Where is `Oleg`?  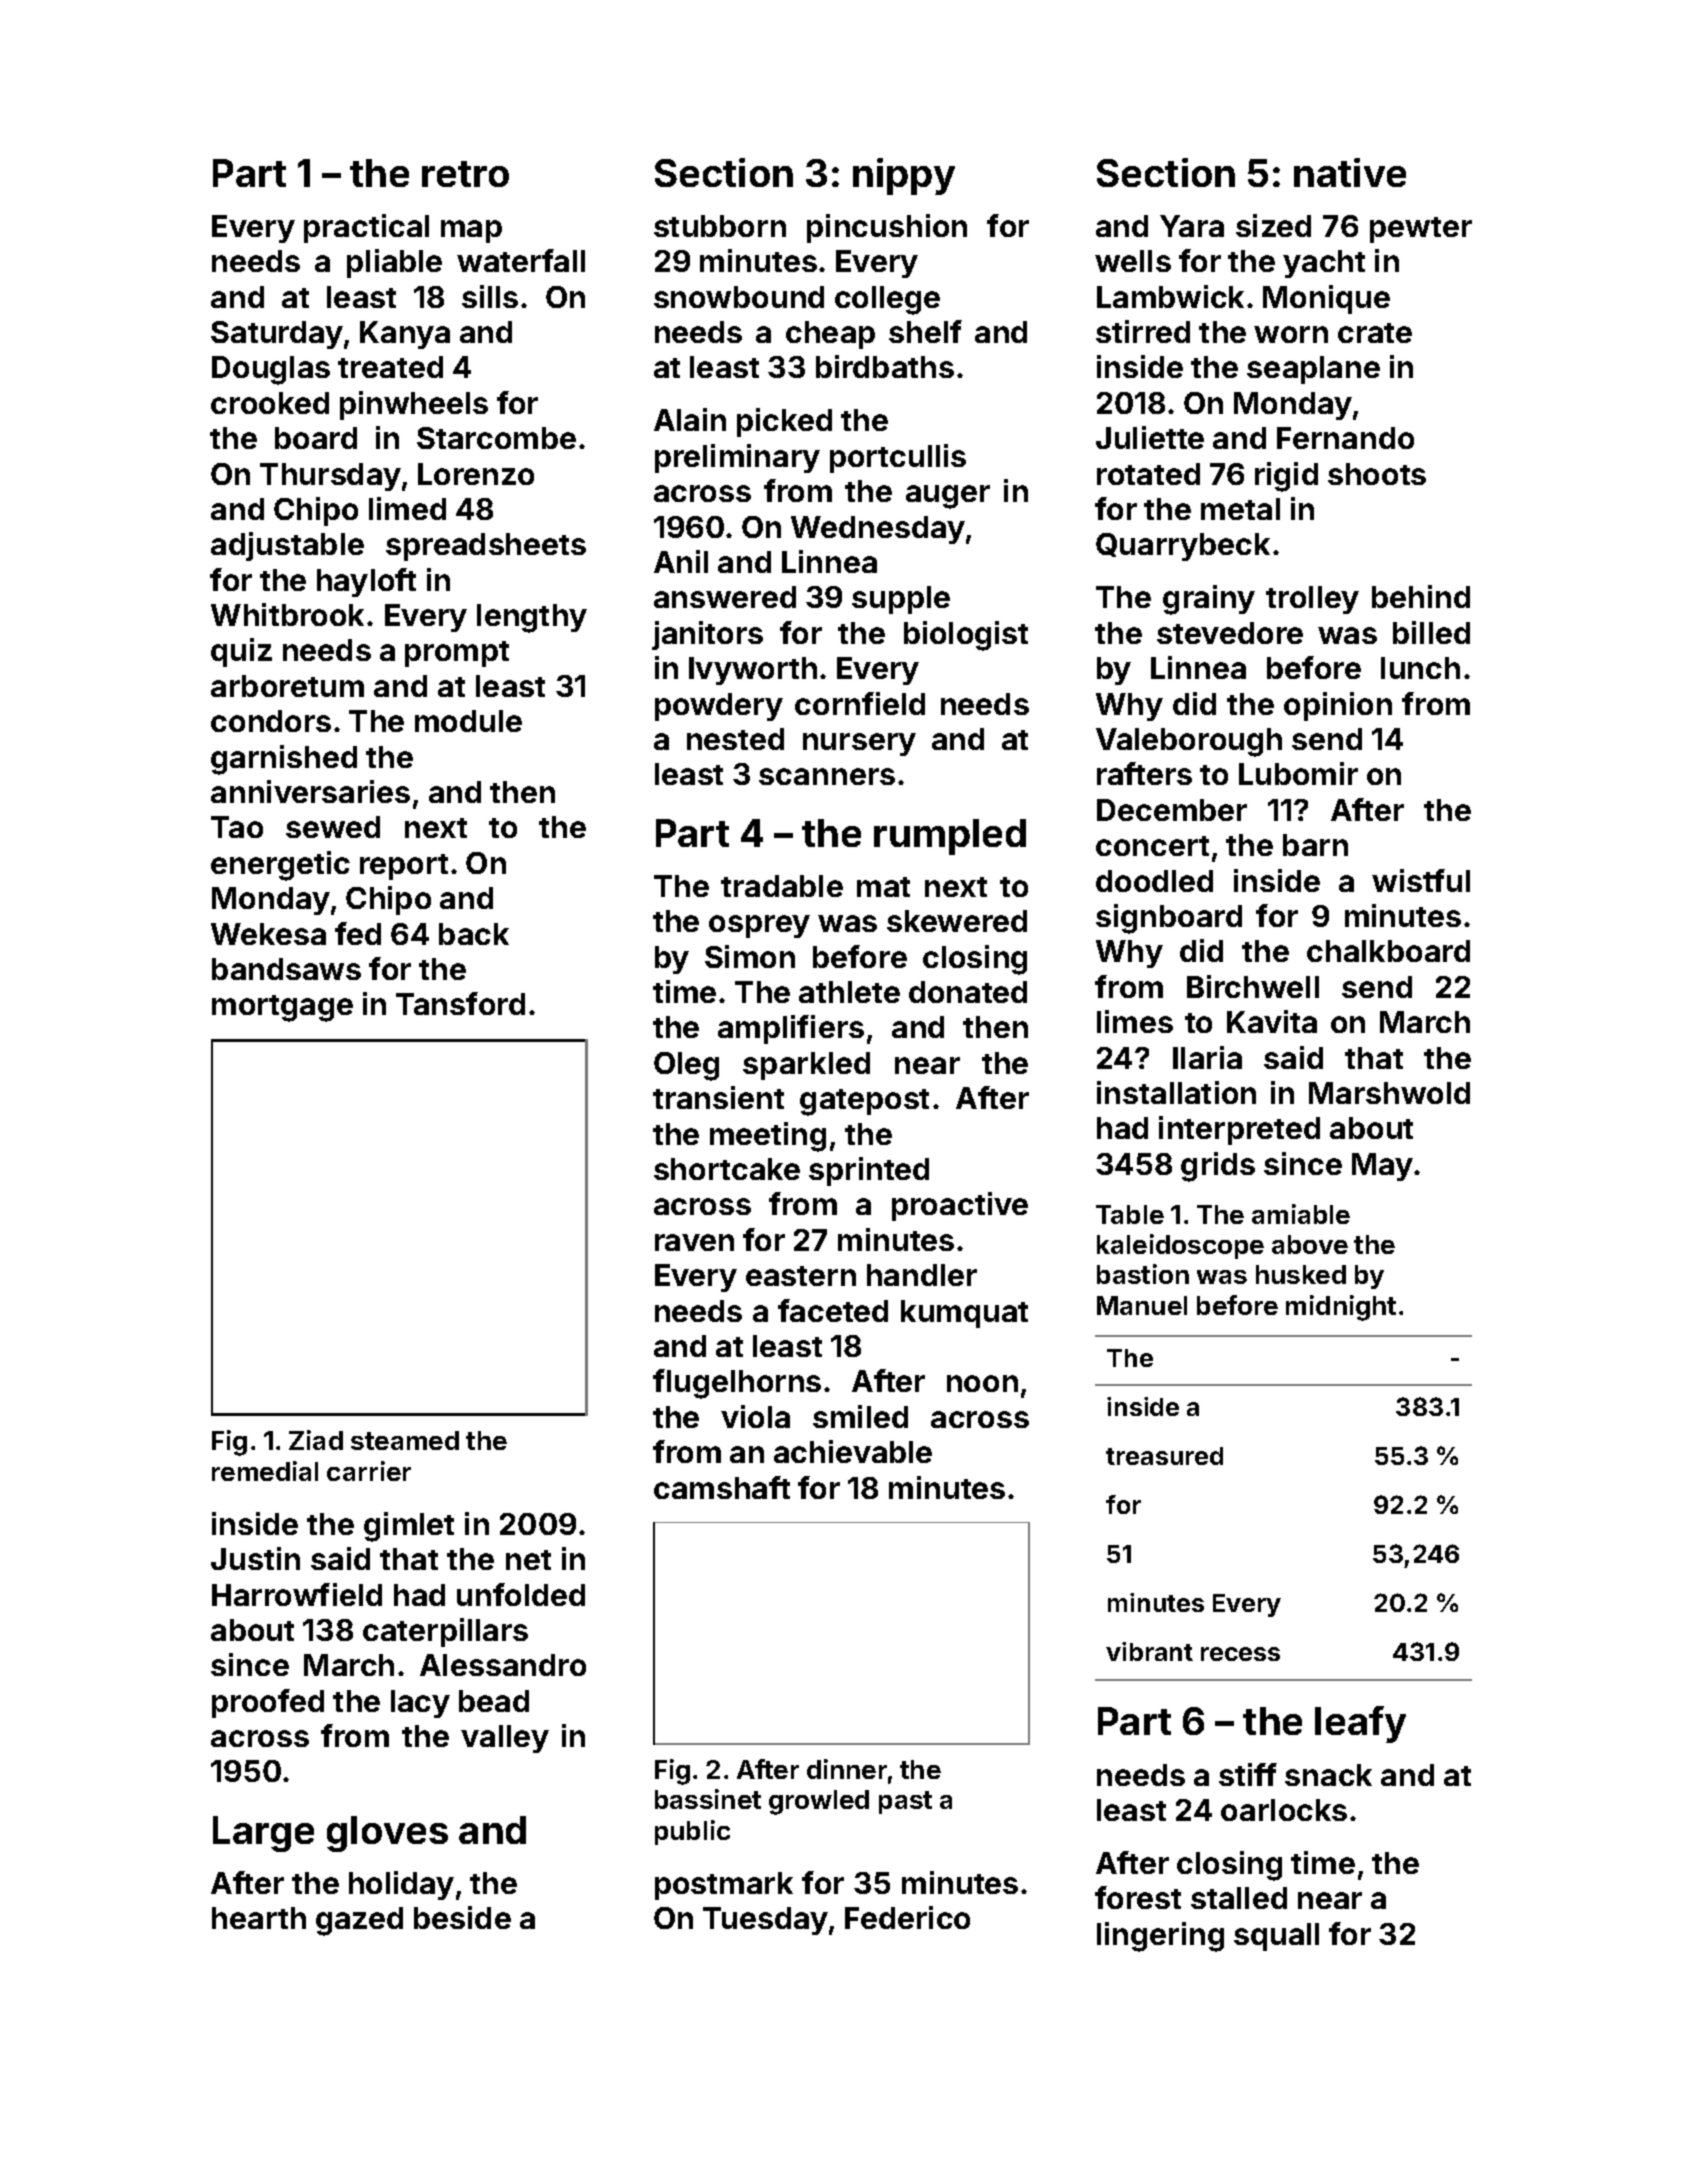 Oleg is located at coordinates (686, 1066).
